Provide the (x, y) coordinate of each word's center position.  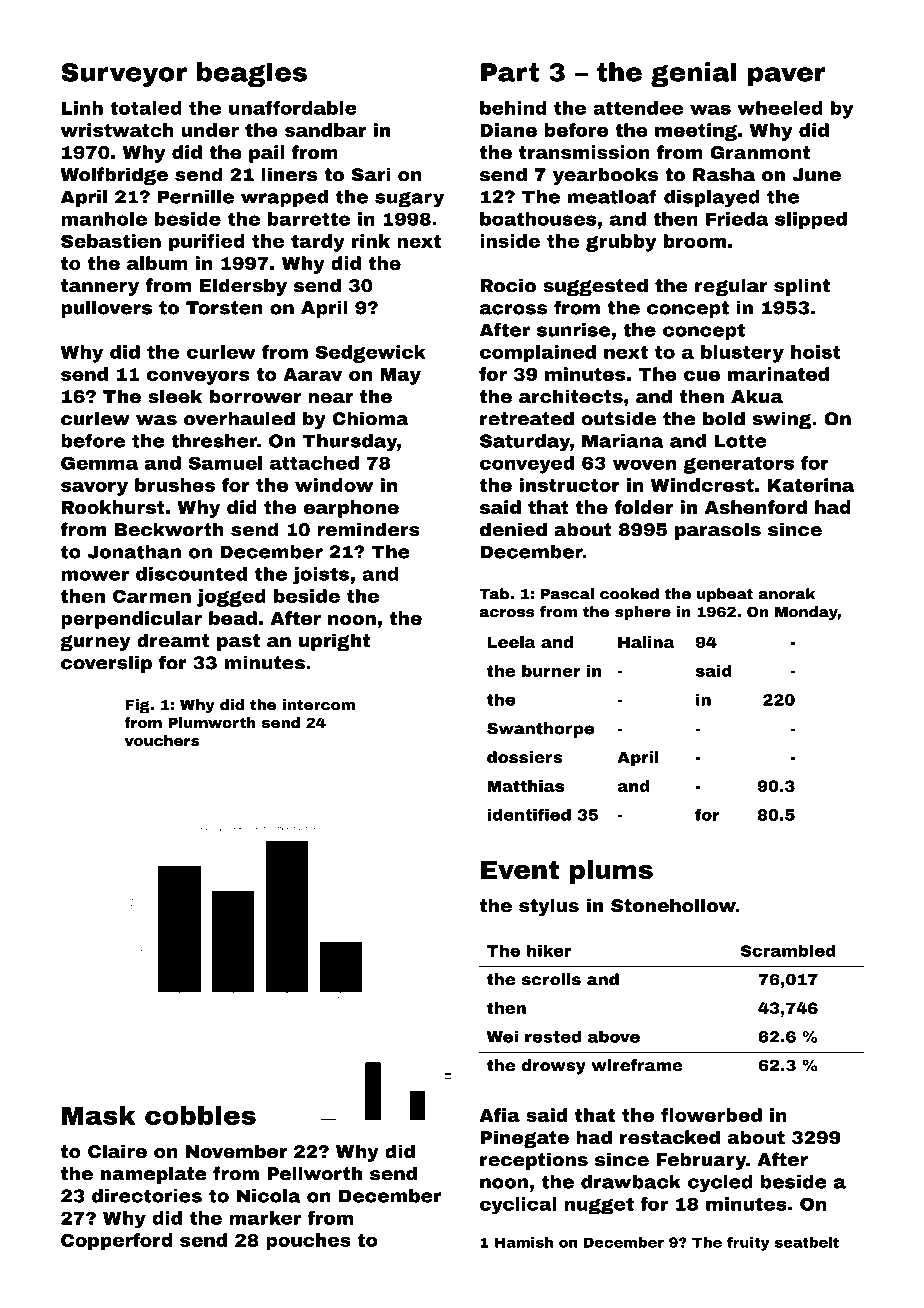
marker (265, 1218)
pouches (308, 1242)
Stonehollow (673, 905)
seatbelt (807, 1242)
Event (520, 870)
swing (781, 420)
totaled (146, 108)
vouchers (162, 740)
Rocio (508, 285)
